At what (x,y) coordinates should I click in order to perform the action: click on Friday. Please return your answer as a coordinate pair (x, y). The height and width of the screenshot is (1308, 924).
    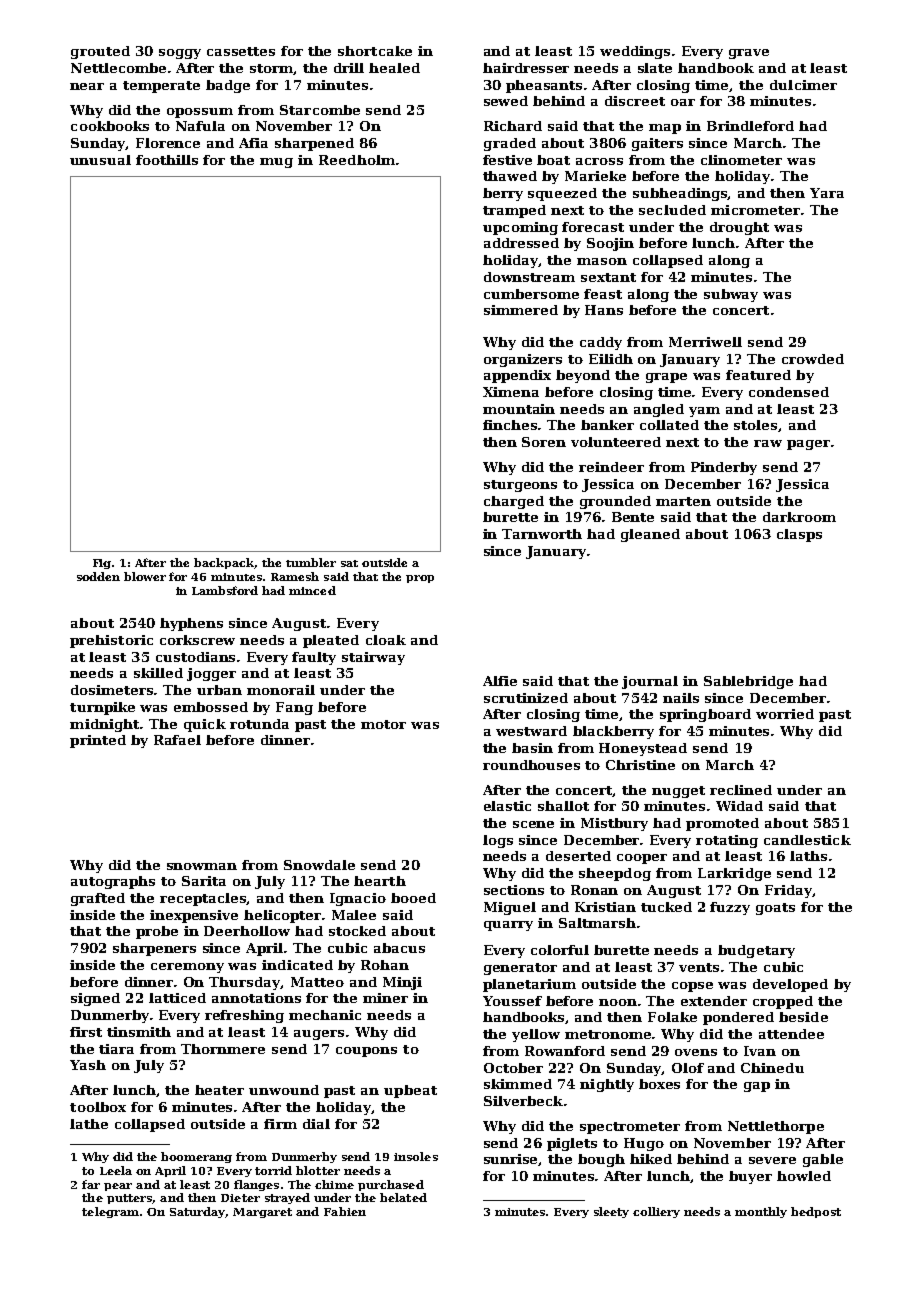
    Looking at the image, I should click on (788, 891).
